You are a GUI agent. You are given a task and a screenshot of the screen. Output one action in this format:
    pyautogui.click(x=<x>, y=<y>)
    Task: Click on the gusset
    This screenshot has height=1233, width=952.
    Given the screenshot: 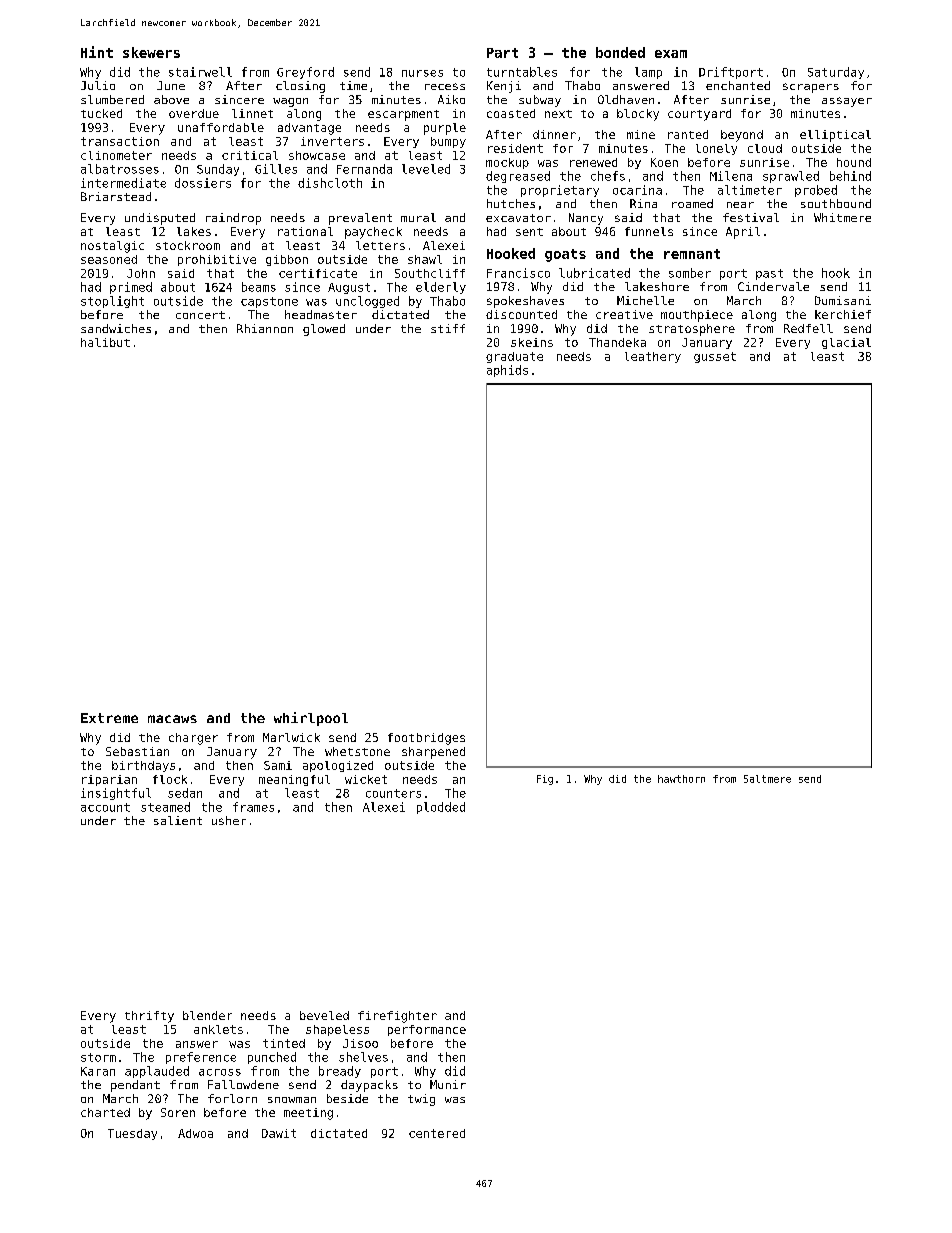 What is the action you would take?
    pyautogui.click(x=715, y=357)
